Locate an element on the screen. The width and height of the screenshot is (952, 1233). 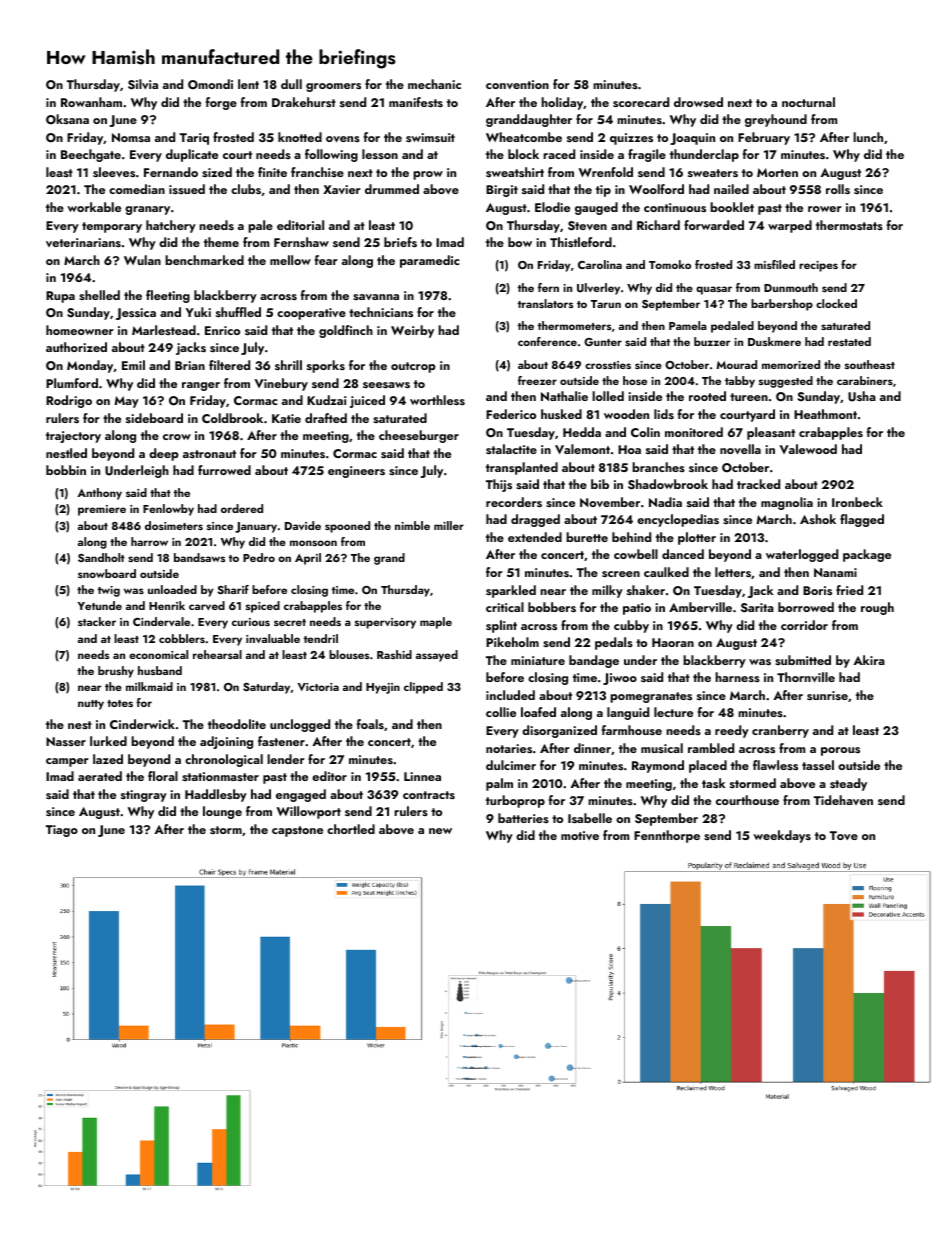
Wheatcombe is located at coordinates (524, 137).
